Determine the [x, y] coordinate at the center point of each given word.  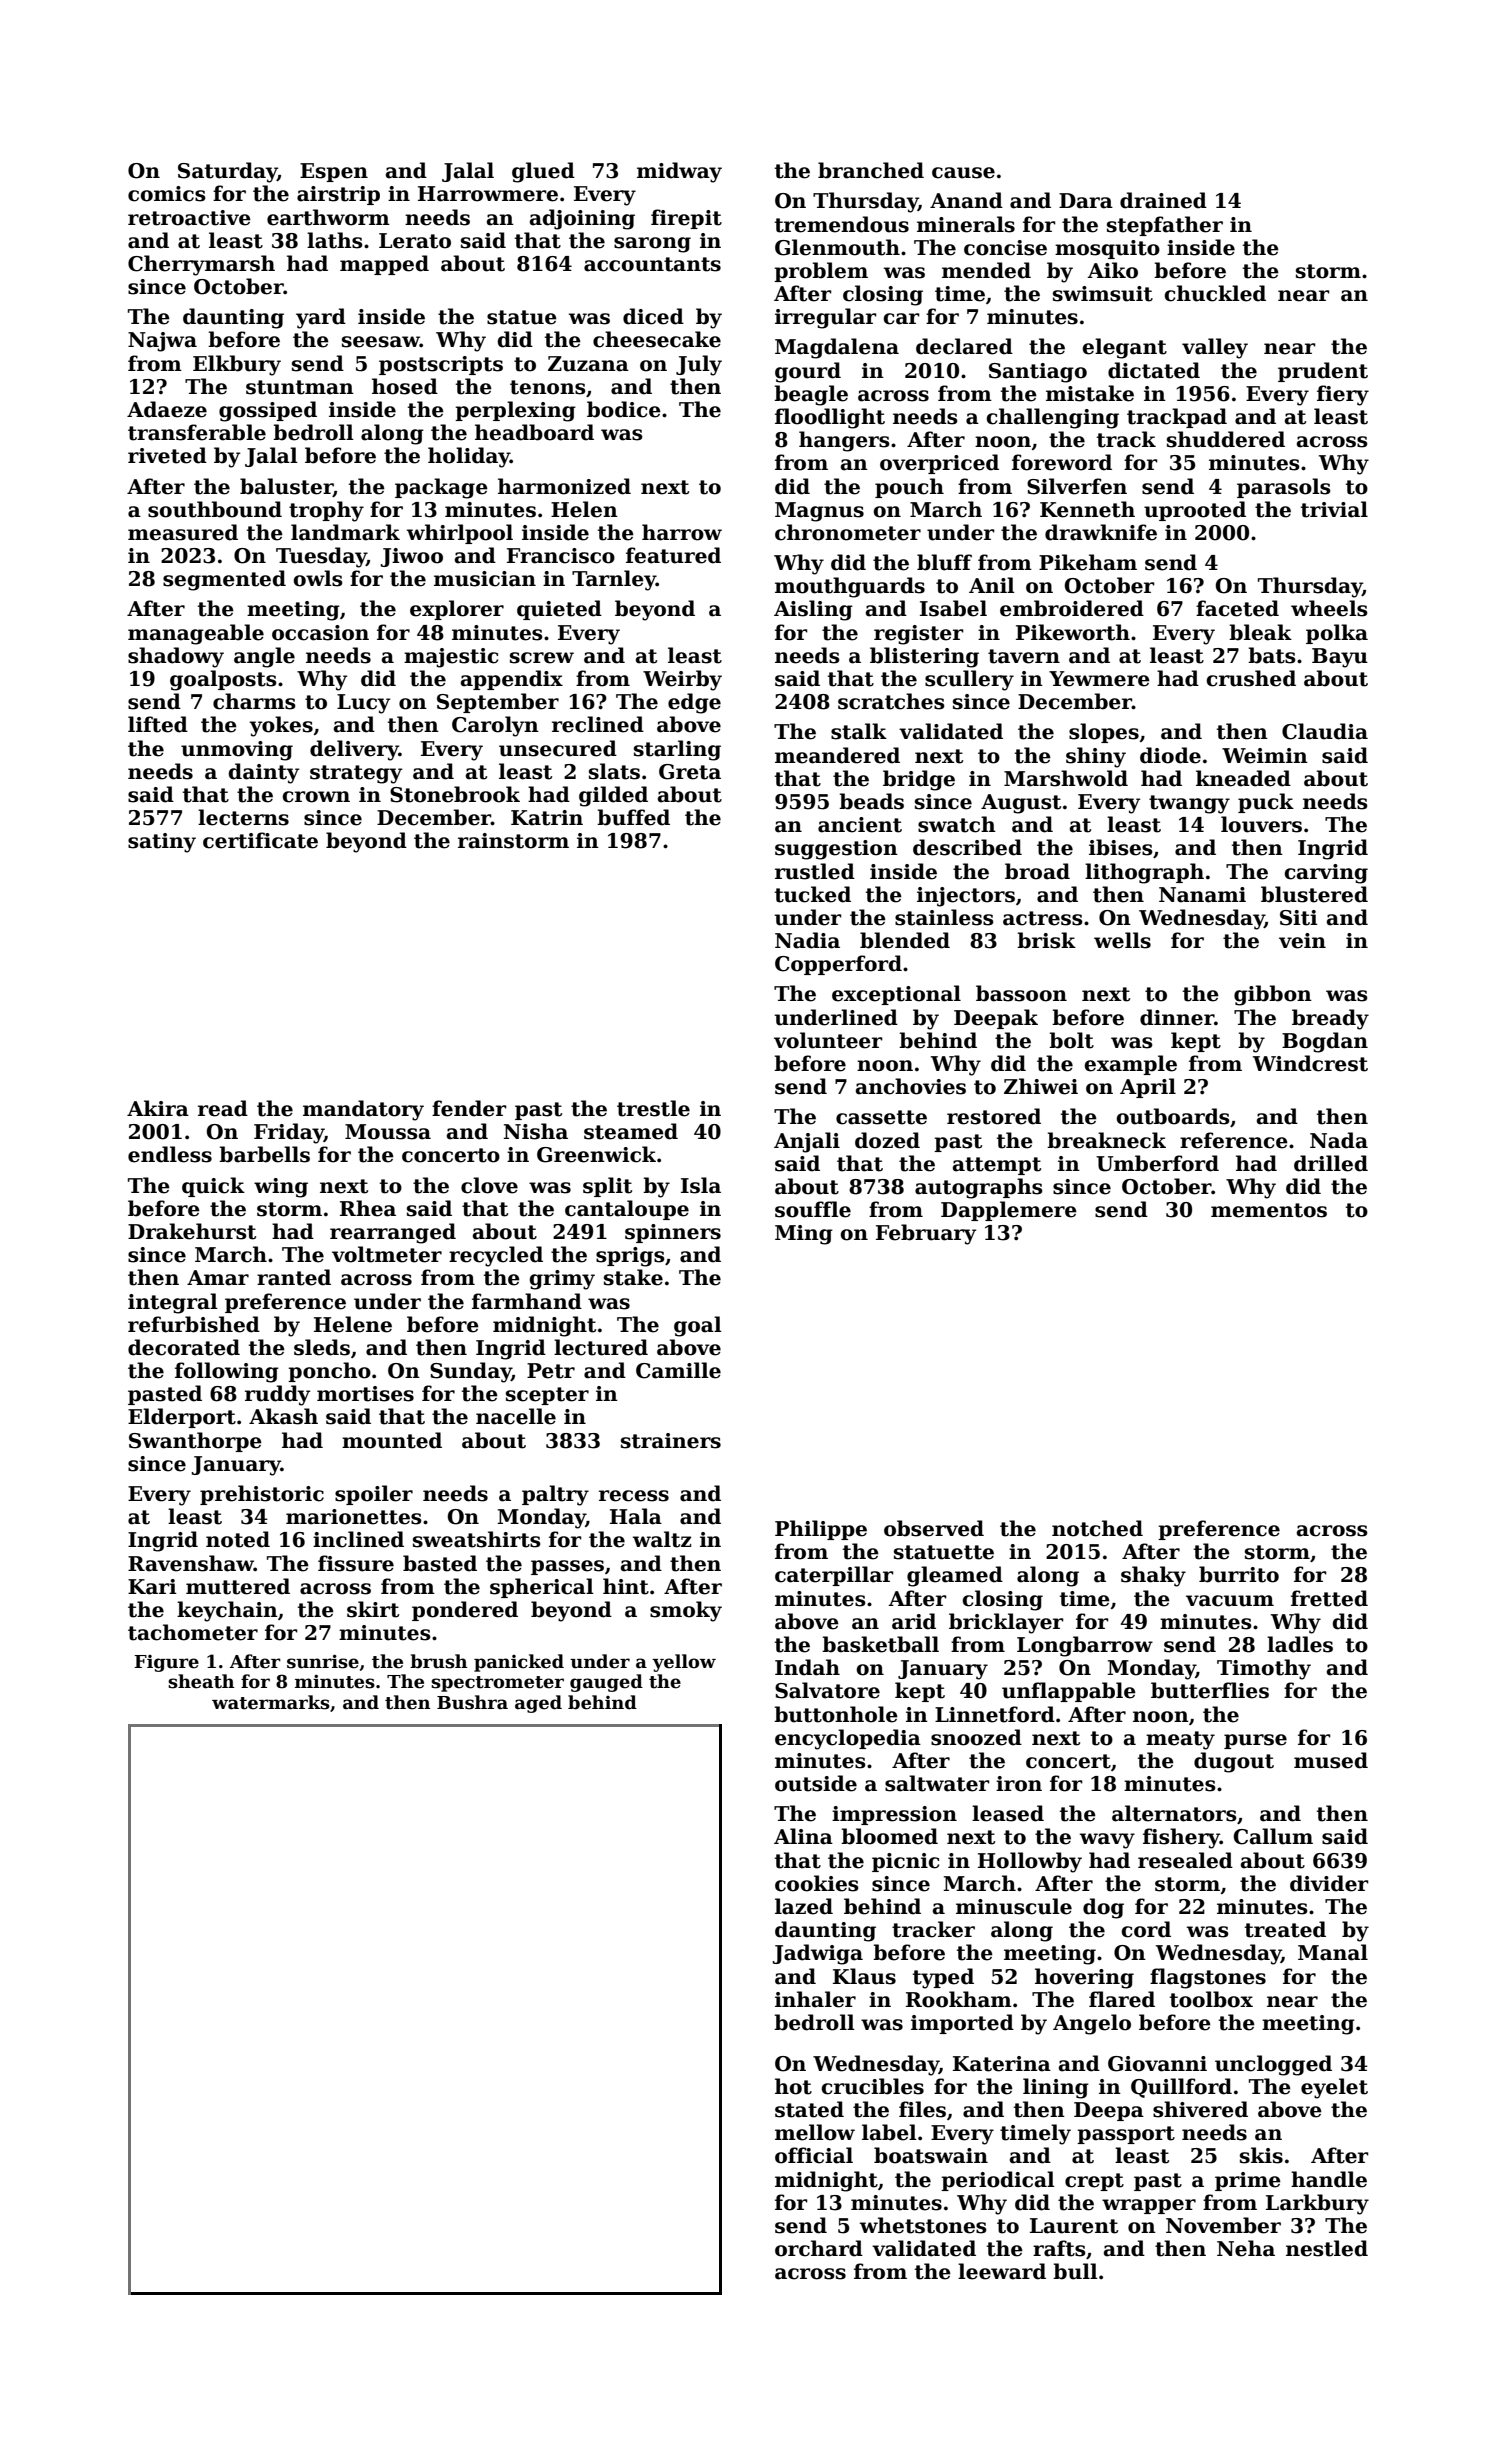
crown [316, 797]
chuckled [1215, 293]
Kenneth [1087, 509]
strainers [671, 1441]
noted [238, 1539]
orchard [819, 2248]
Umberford [1157, 1163]
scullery [969, 680]
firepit [686, 219]
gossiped [268, 411]
